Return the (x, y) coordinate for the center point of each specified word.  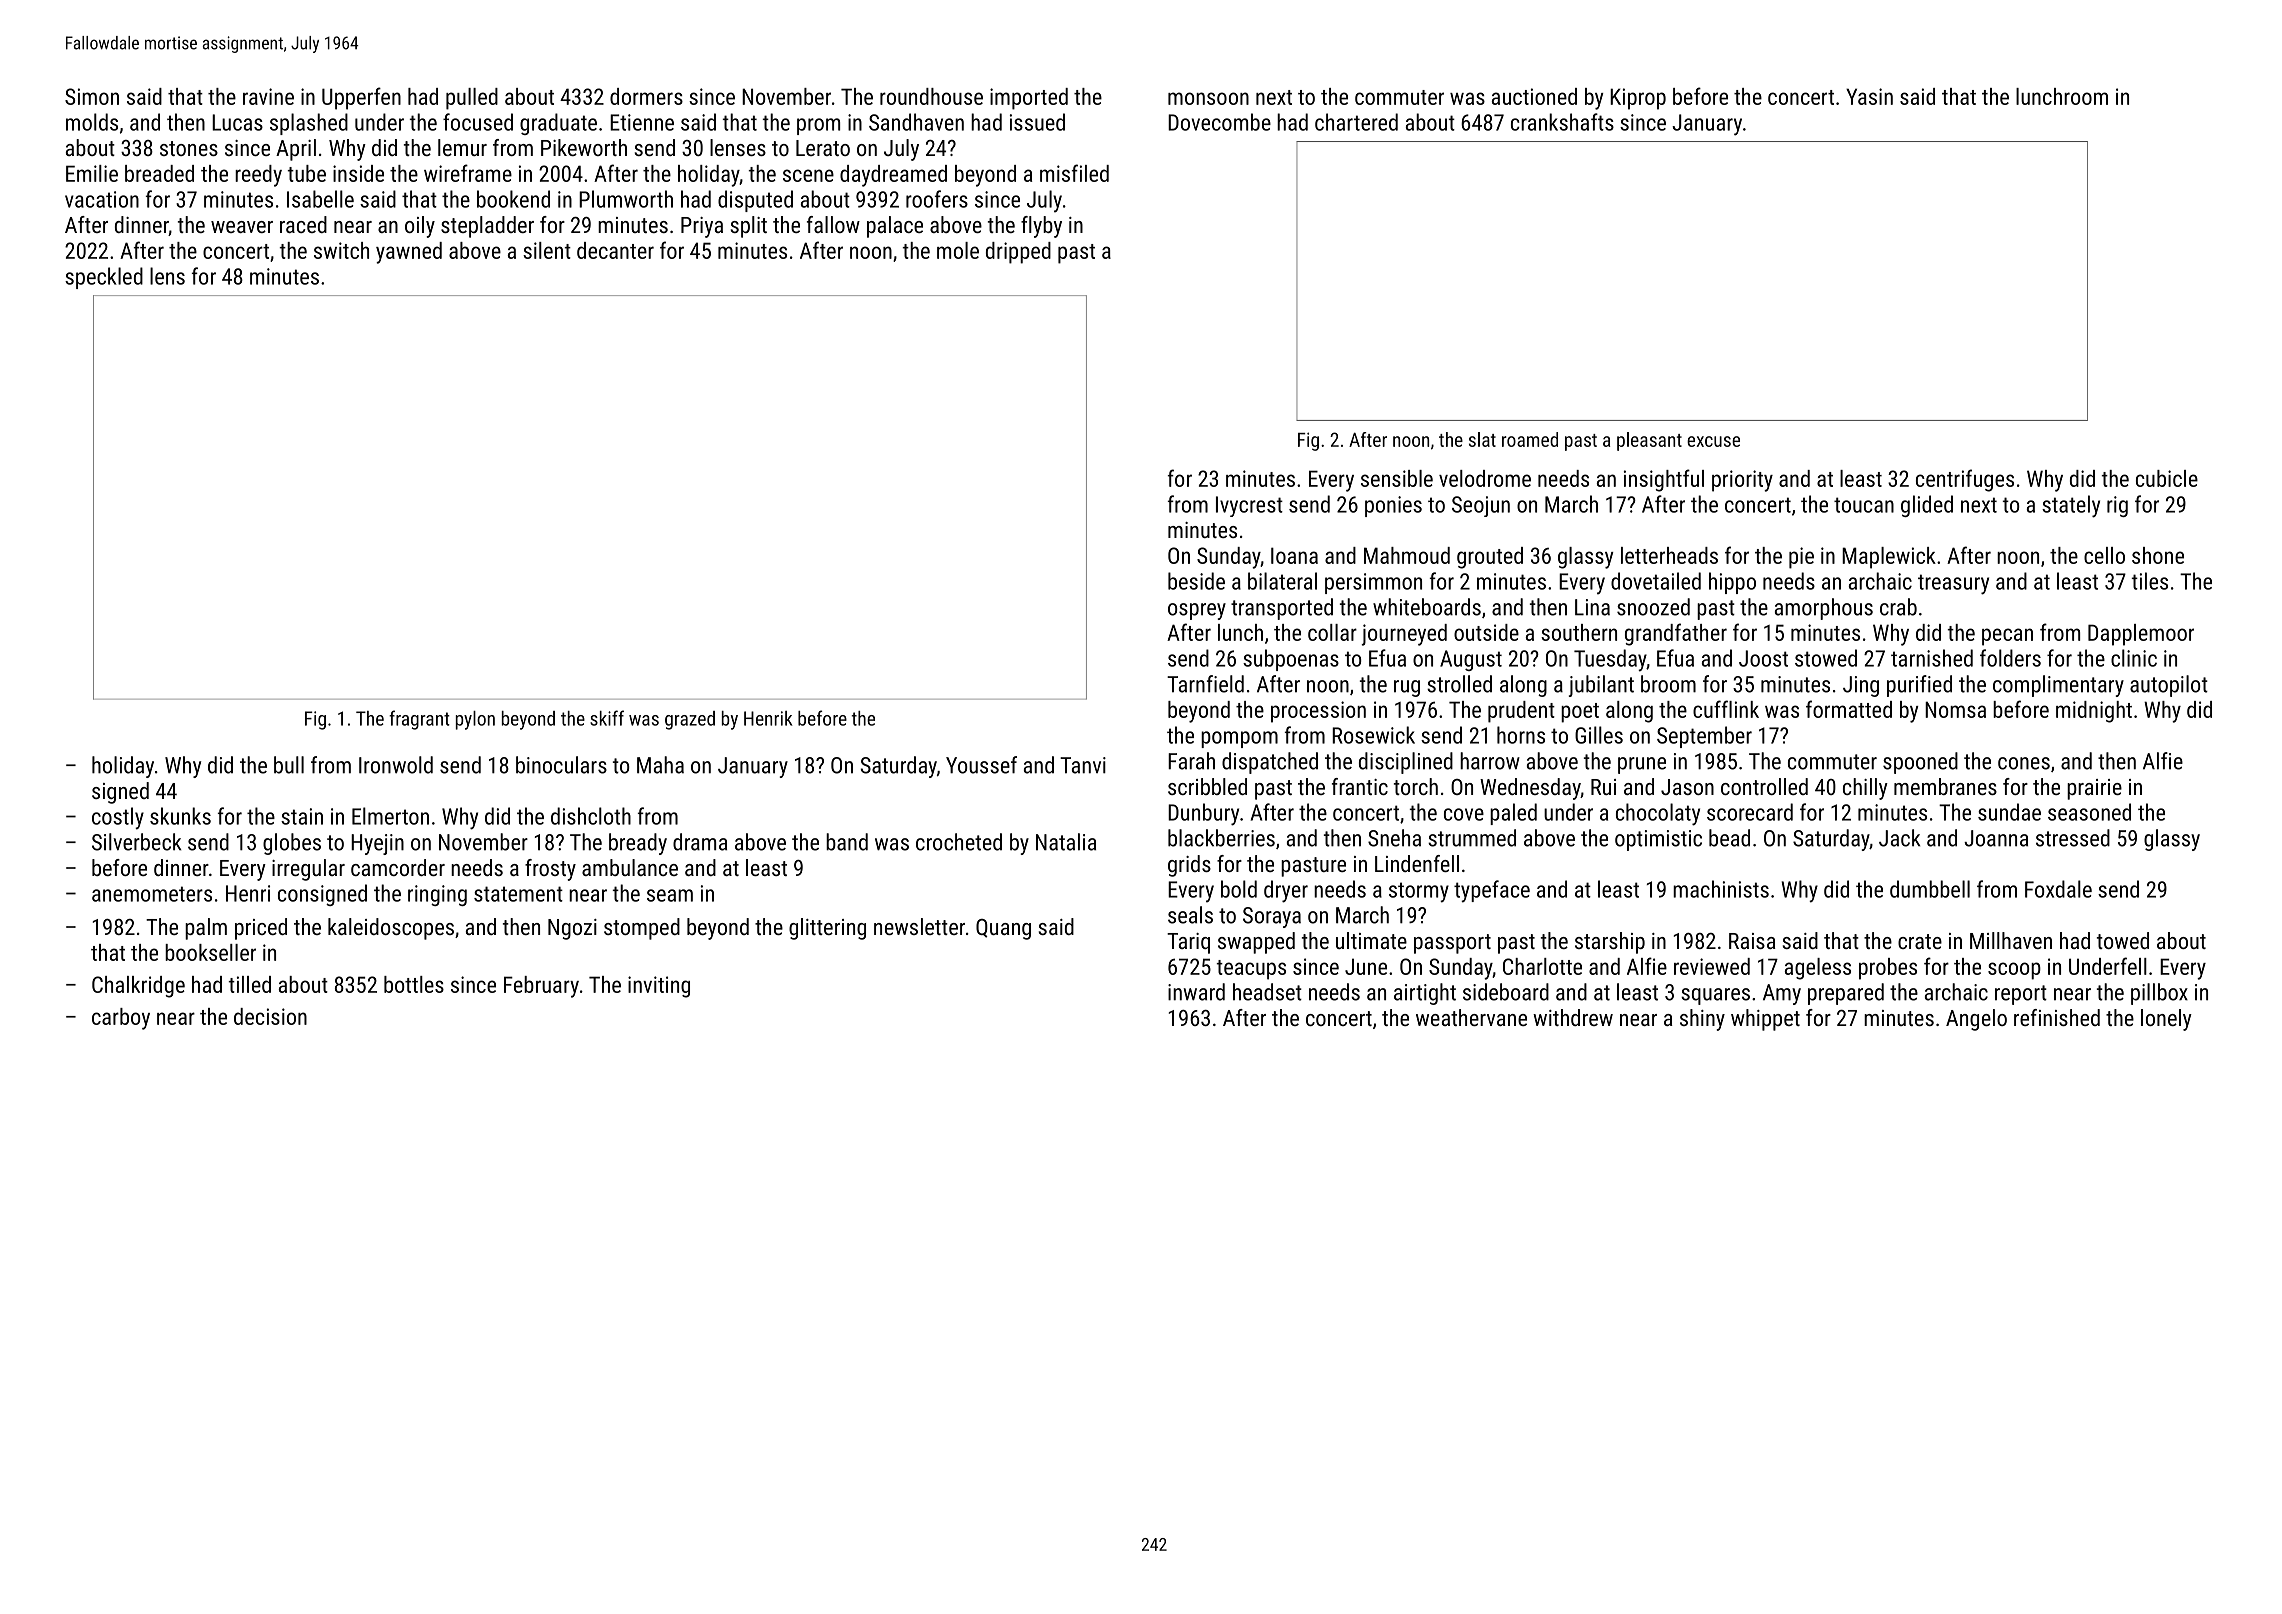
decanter (615, 250)
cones (2024, 763)
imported (1029, 99)
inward (1196, 992)
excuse (1713, 441)
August (1471, 660)
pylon (475, 720)
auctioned (1534, 96)
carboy (121, 1019)
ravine (268, 96)
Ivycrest (1249, 506)
